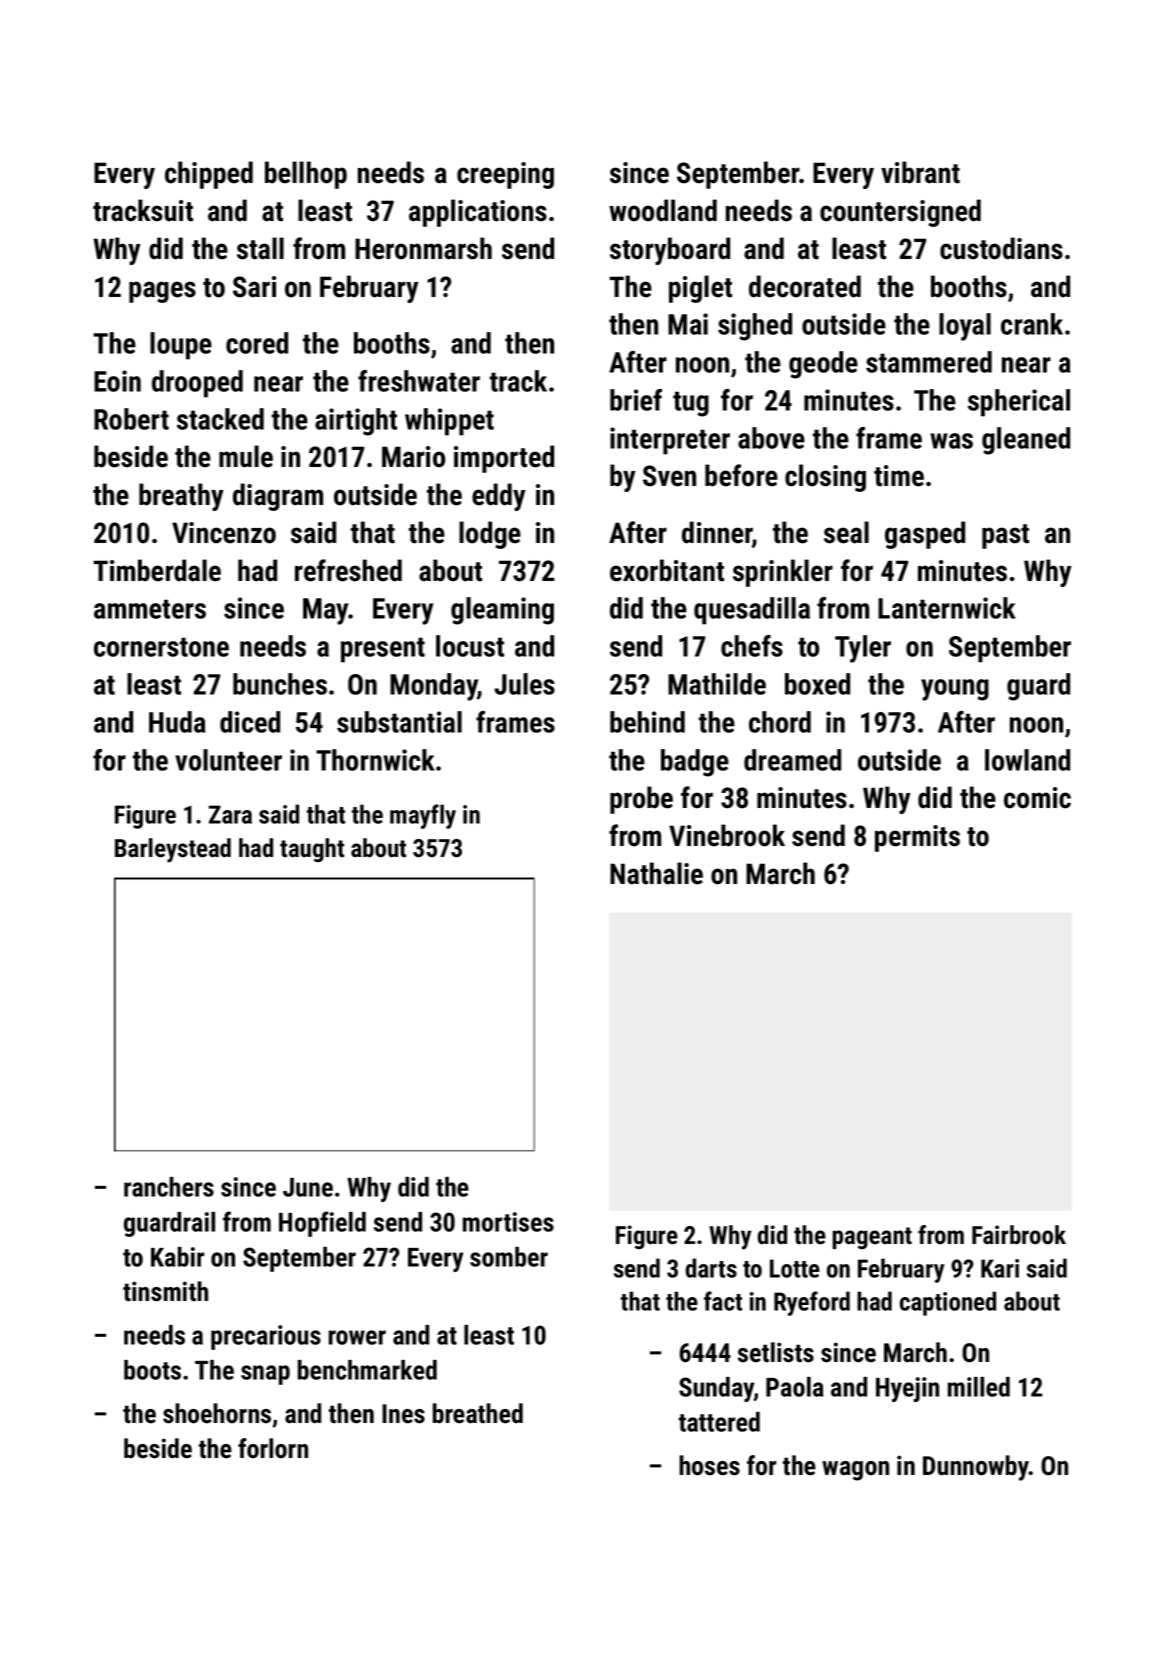  I want to click on volunteer, so click(228, 760).
